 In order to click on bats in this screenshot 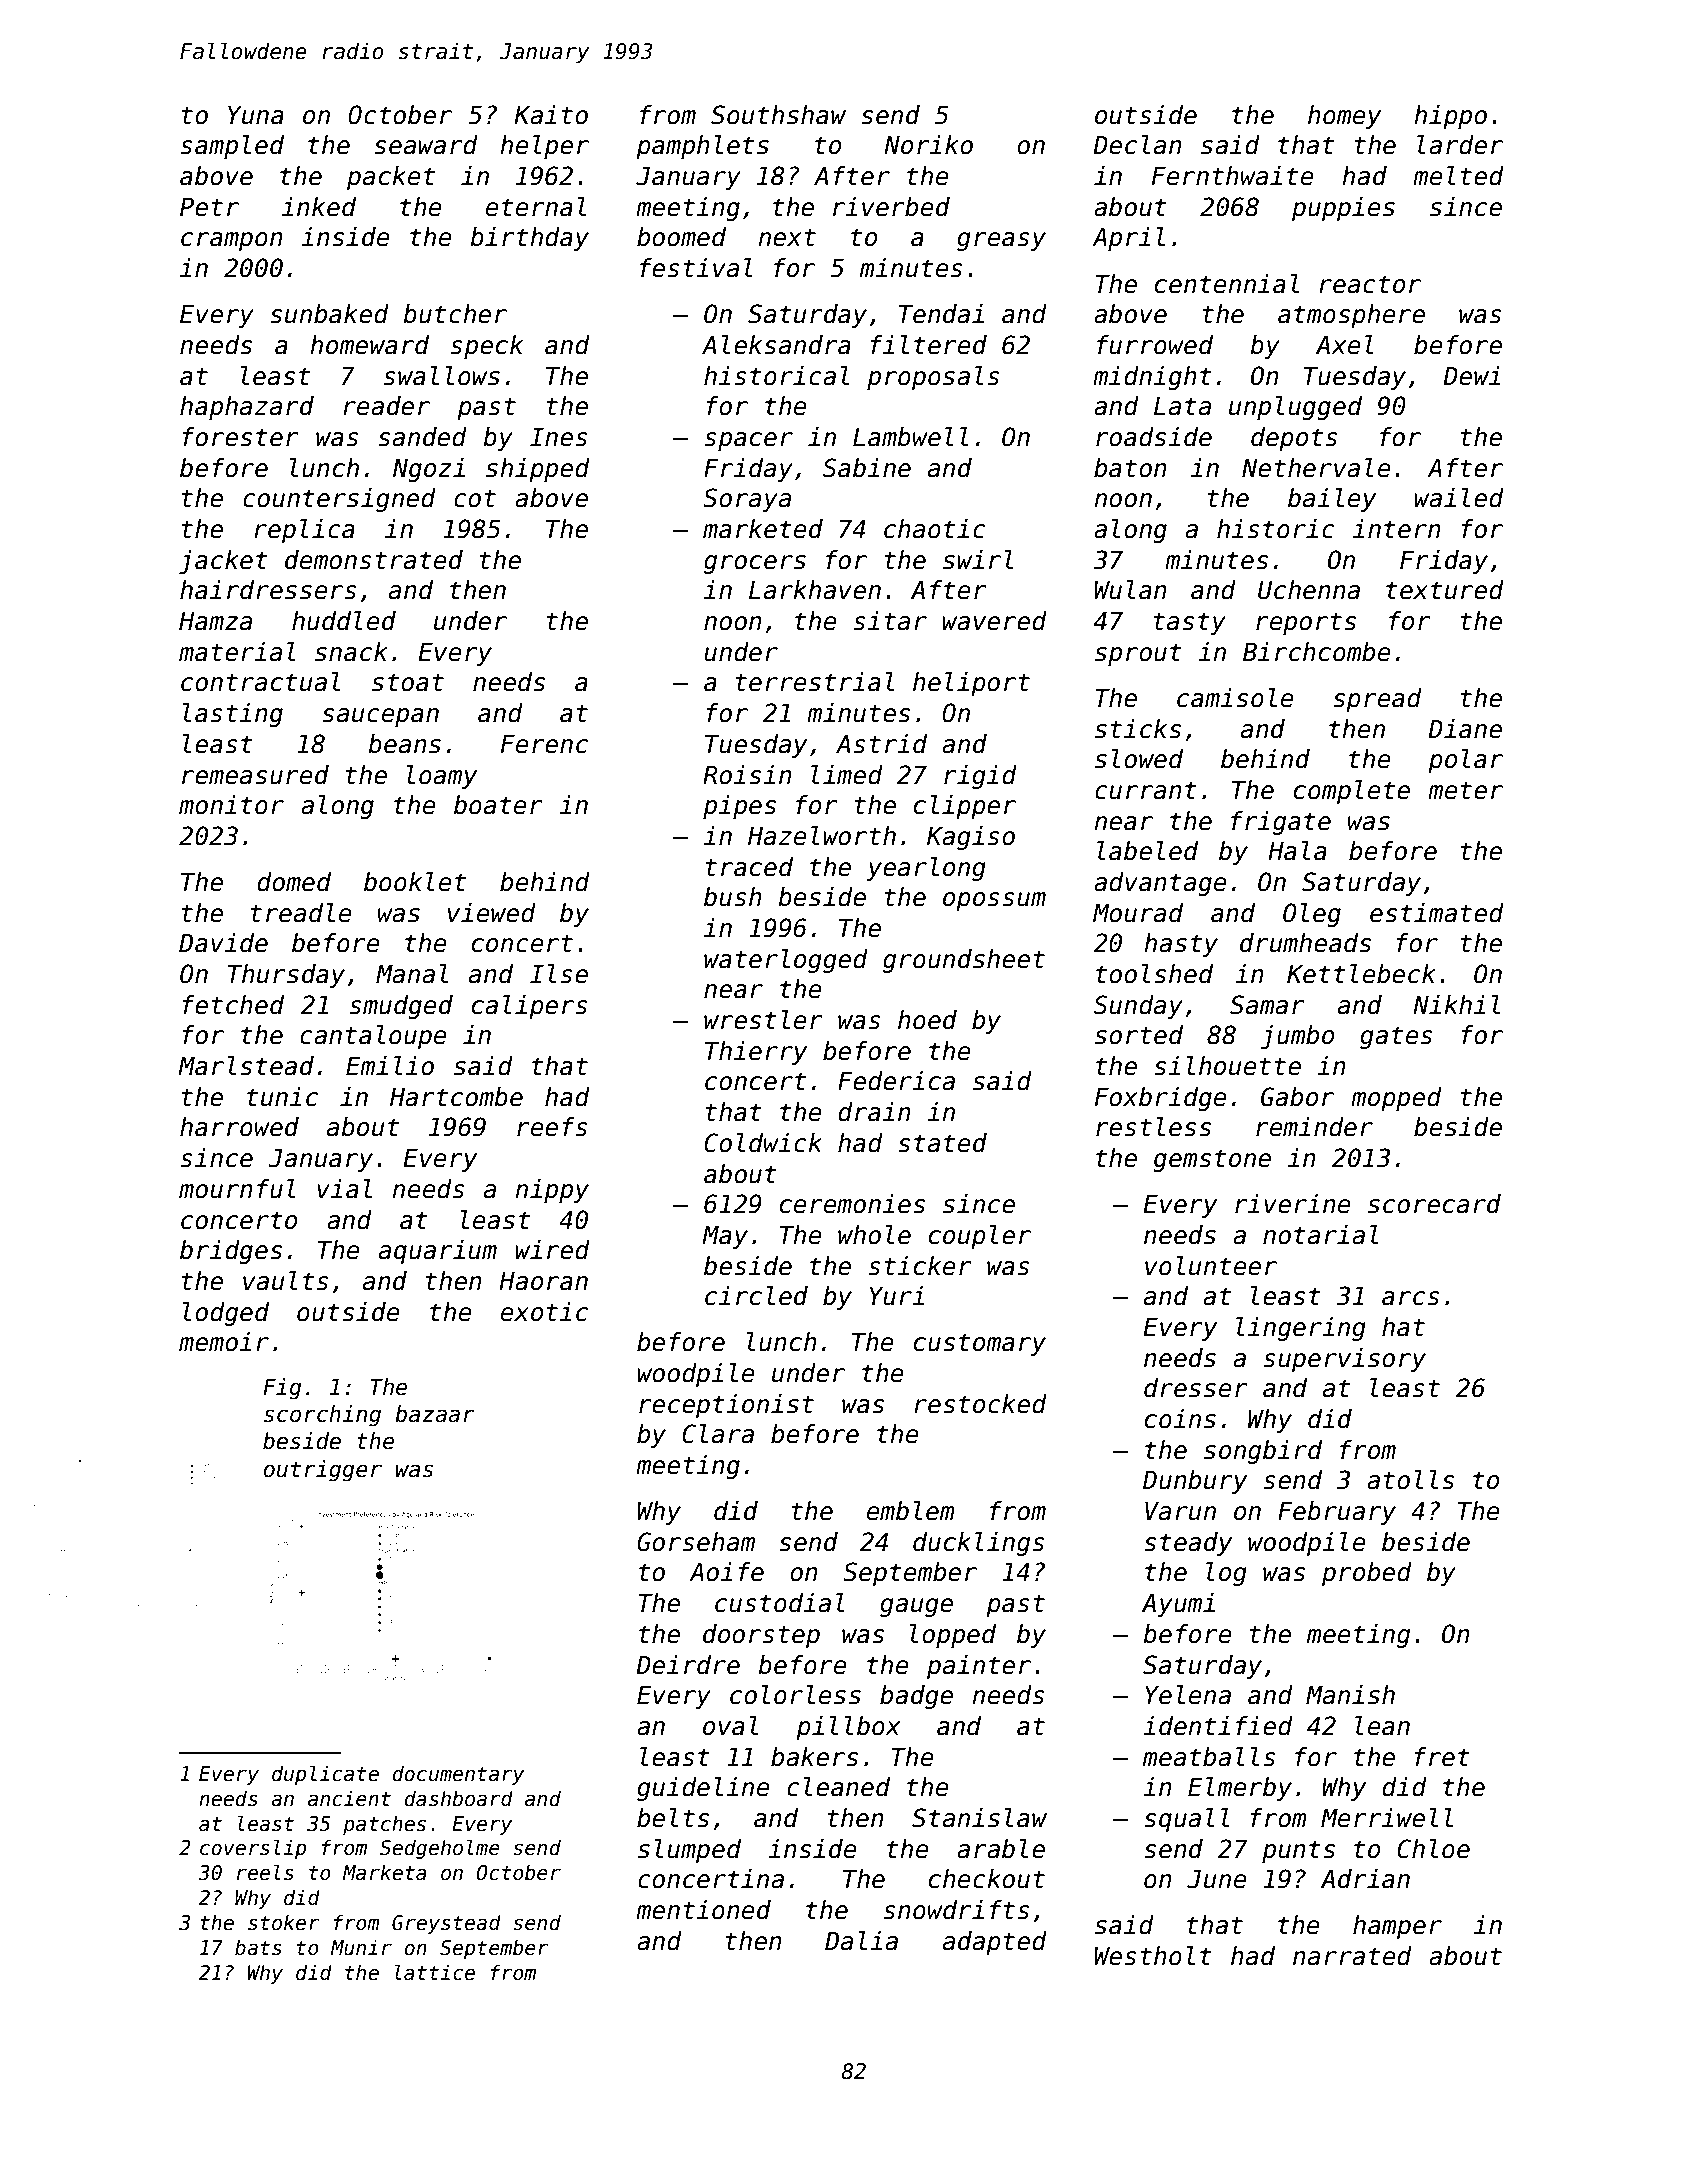, I will do `click(258, 1947)`.
